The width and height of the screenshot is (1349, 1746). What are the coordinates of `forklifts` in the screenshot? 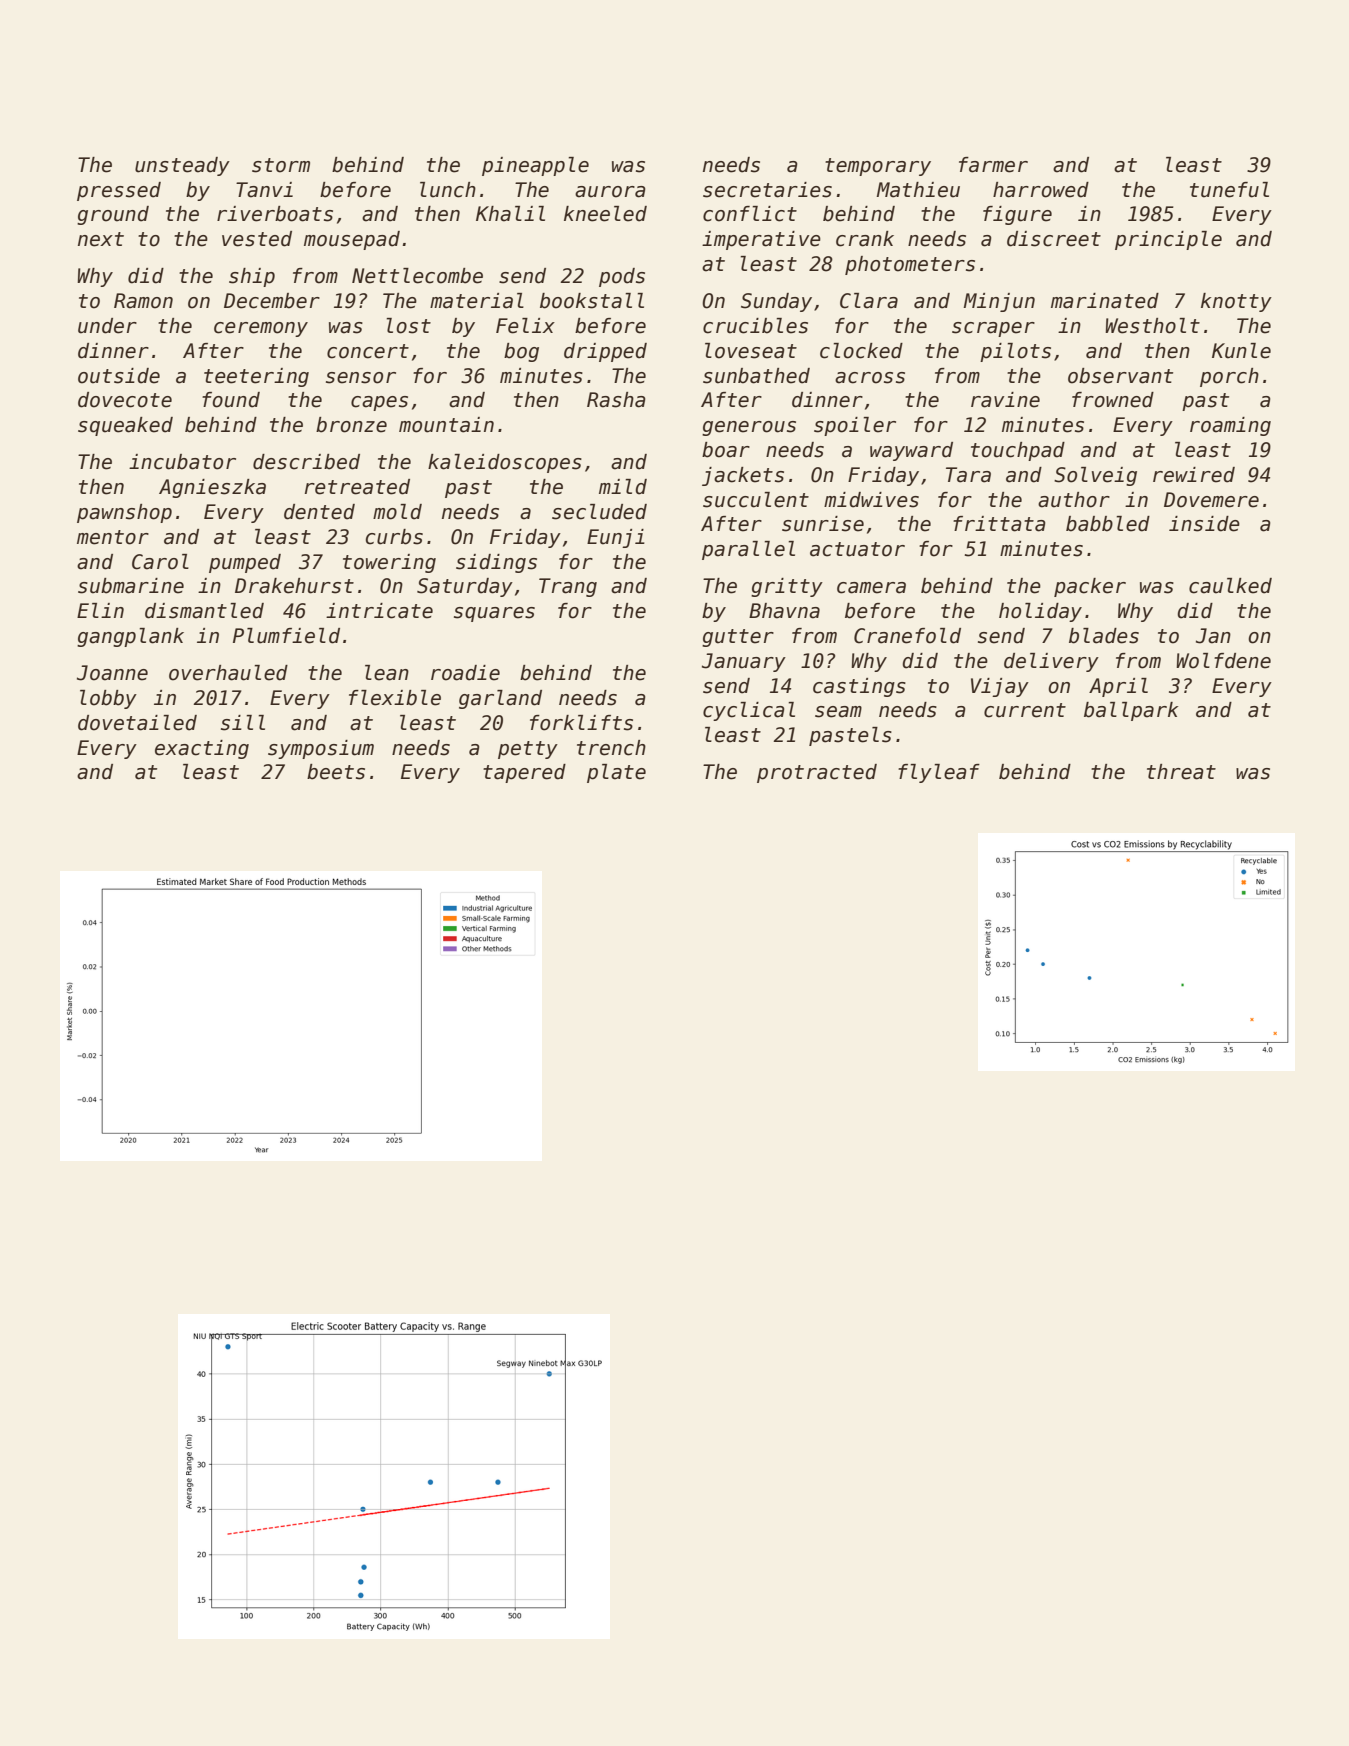 It's located at (581, 723).
